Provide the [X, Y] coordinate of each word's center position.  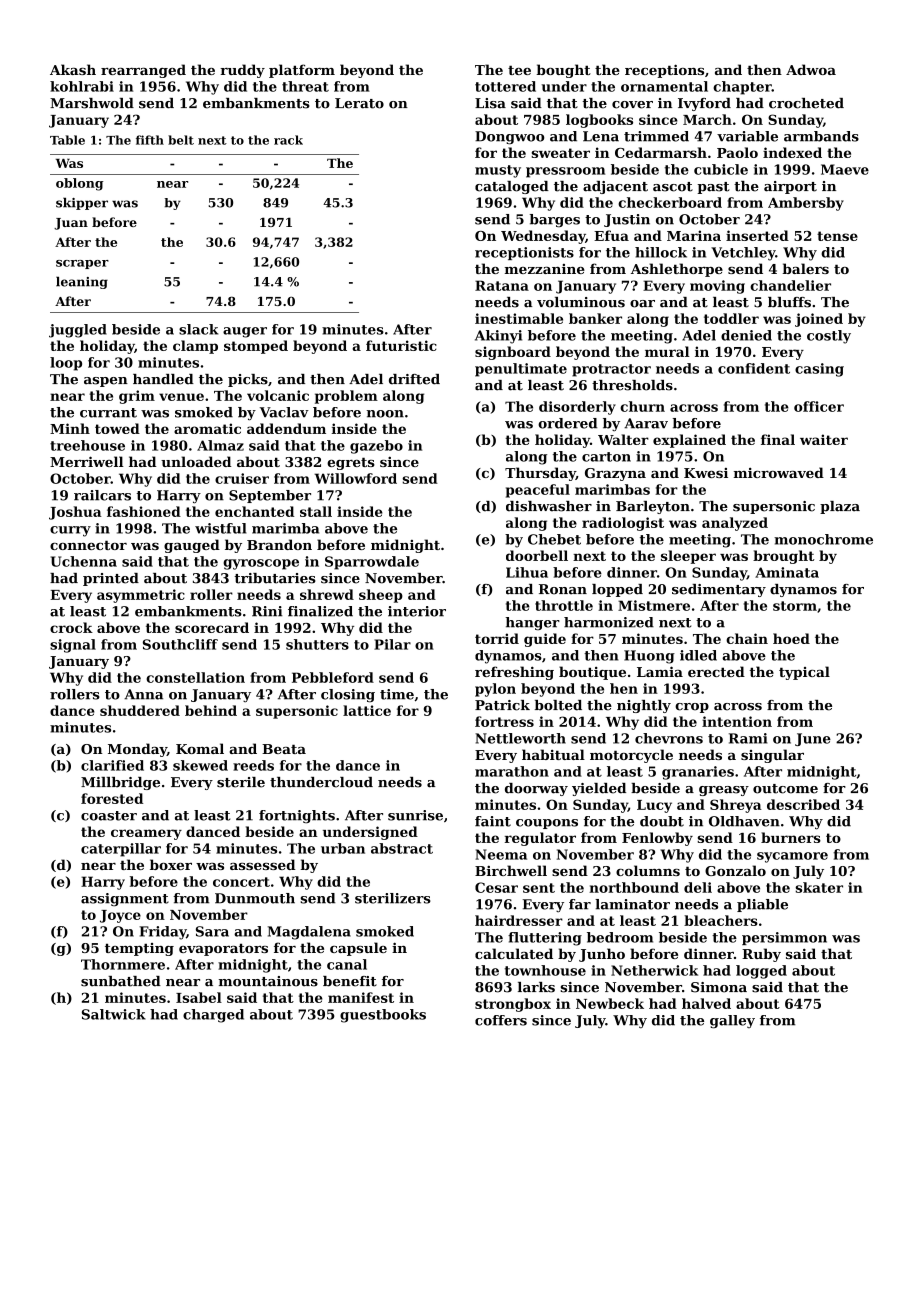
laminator [632, 904]
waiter [824, 439]
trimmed [656, 136]
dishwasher [549, 506]
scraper [82, 264]
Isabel [199, 997]
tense [837, 236]
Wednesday [543, 237]
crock [71, 627]
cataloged [512, 187]
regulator [540, 839]
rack [288, 140]
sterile [241, 782]
